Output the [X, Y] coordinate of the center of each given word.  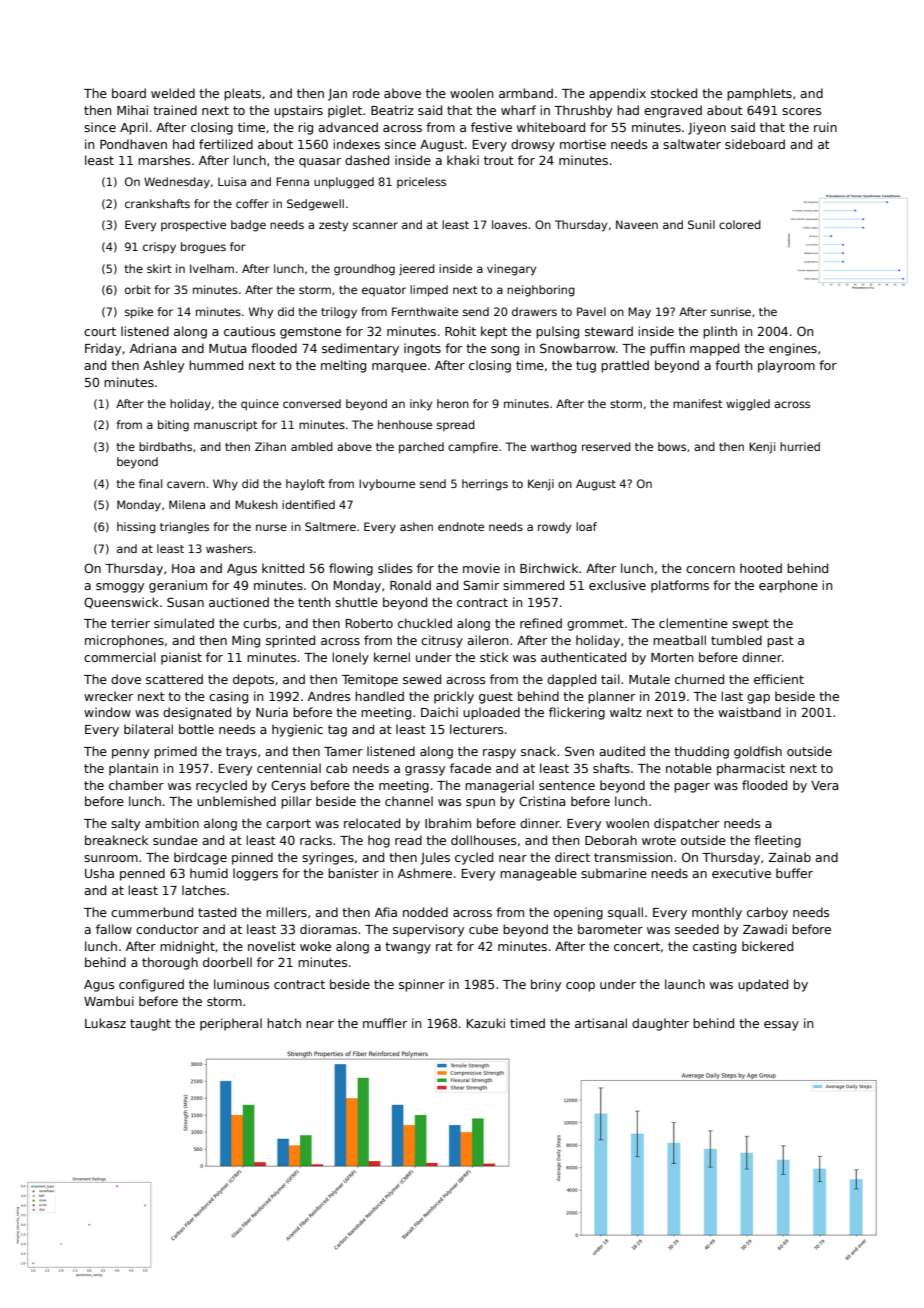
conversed [312, 403]
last [732, 696]
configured [151, 985]
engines [793, 349]
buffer [794, 873]
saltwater [692, 144]
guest [496, 698]
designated [197, 713]
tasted [217, 912]
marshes [164, 160]
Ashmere [425, 873]
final [150, 483]
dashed [367, 160]
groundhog [364, 270]
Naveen [637, 224]
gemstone [310, 333]
